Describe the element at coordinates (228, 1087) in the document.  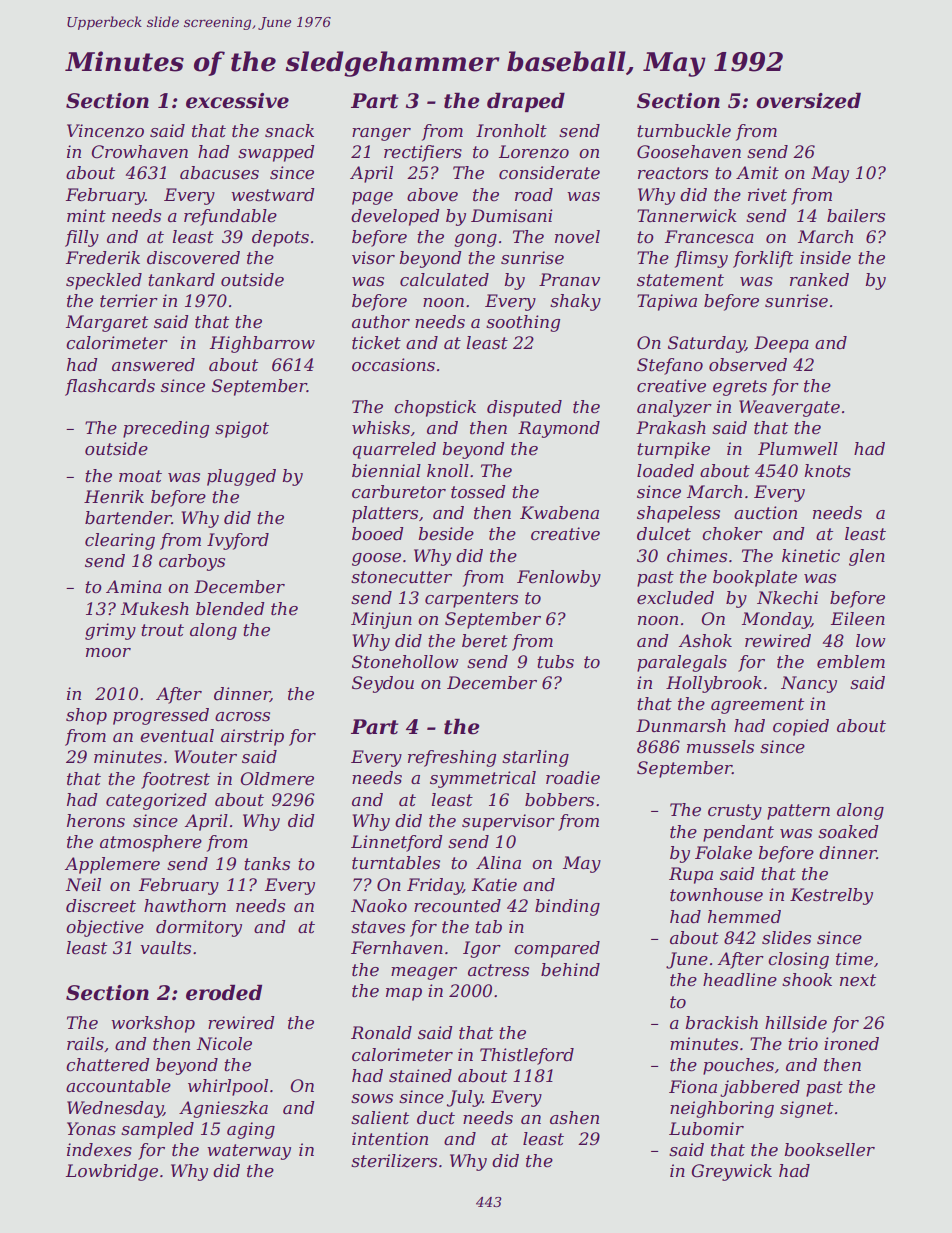
I see `whirlpool` at that location.
